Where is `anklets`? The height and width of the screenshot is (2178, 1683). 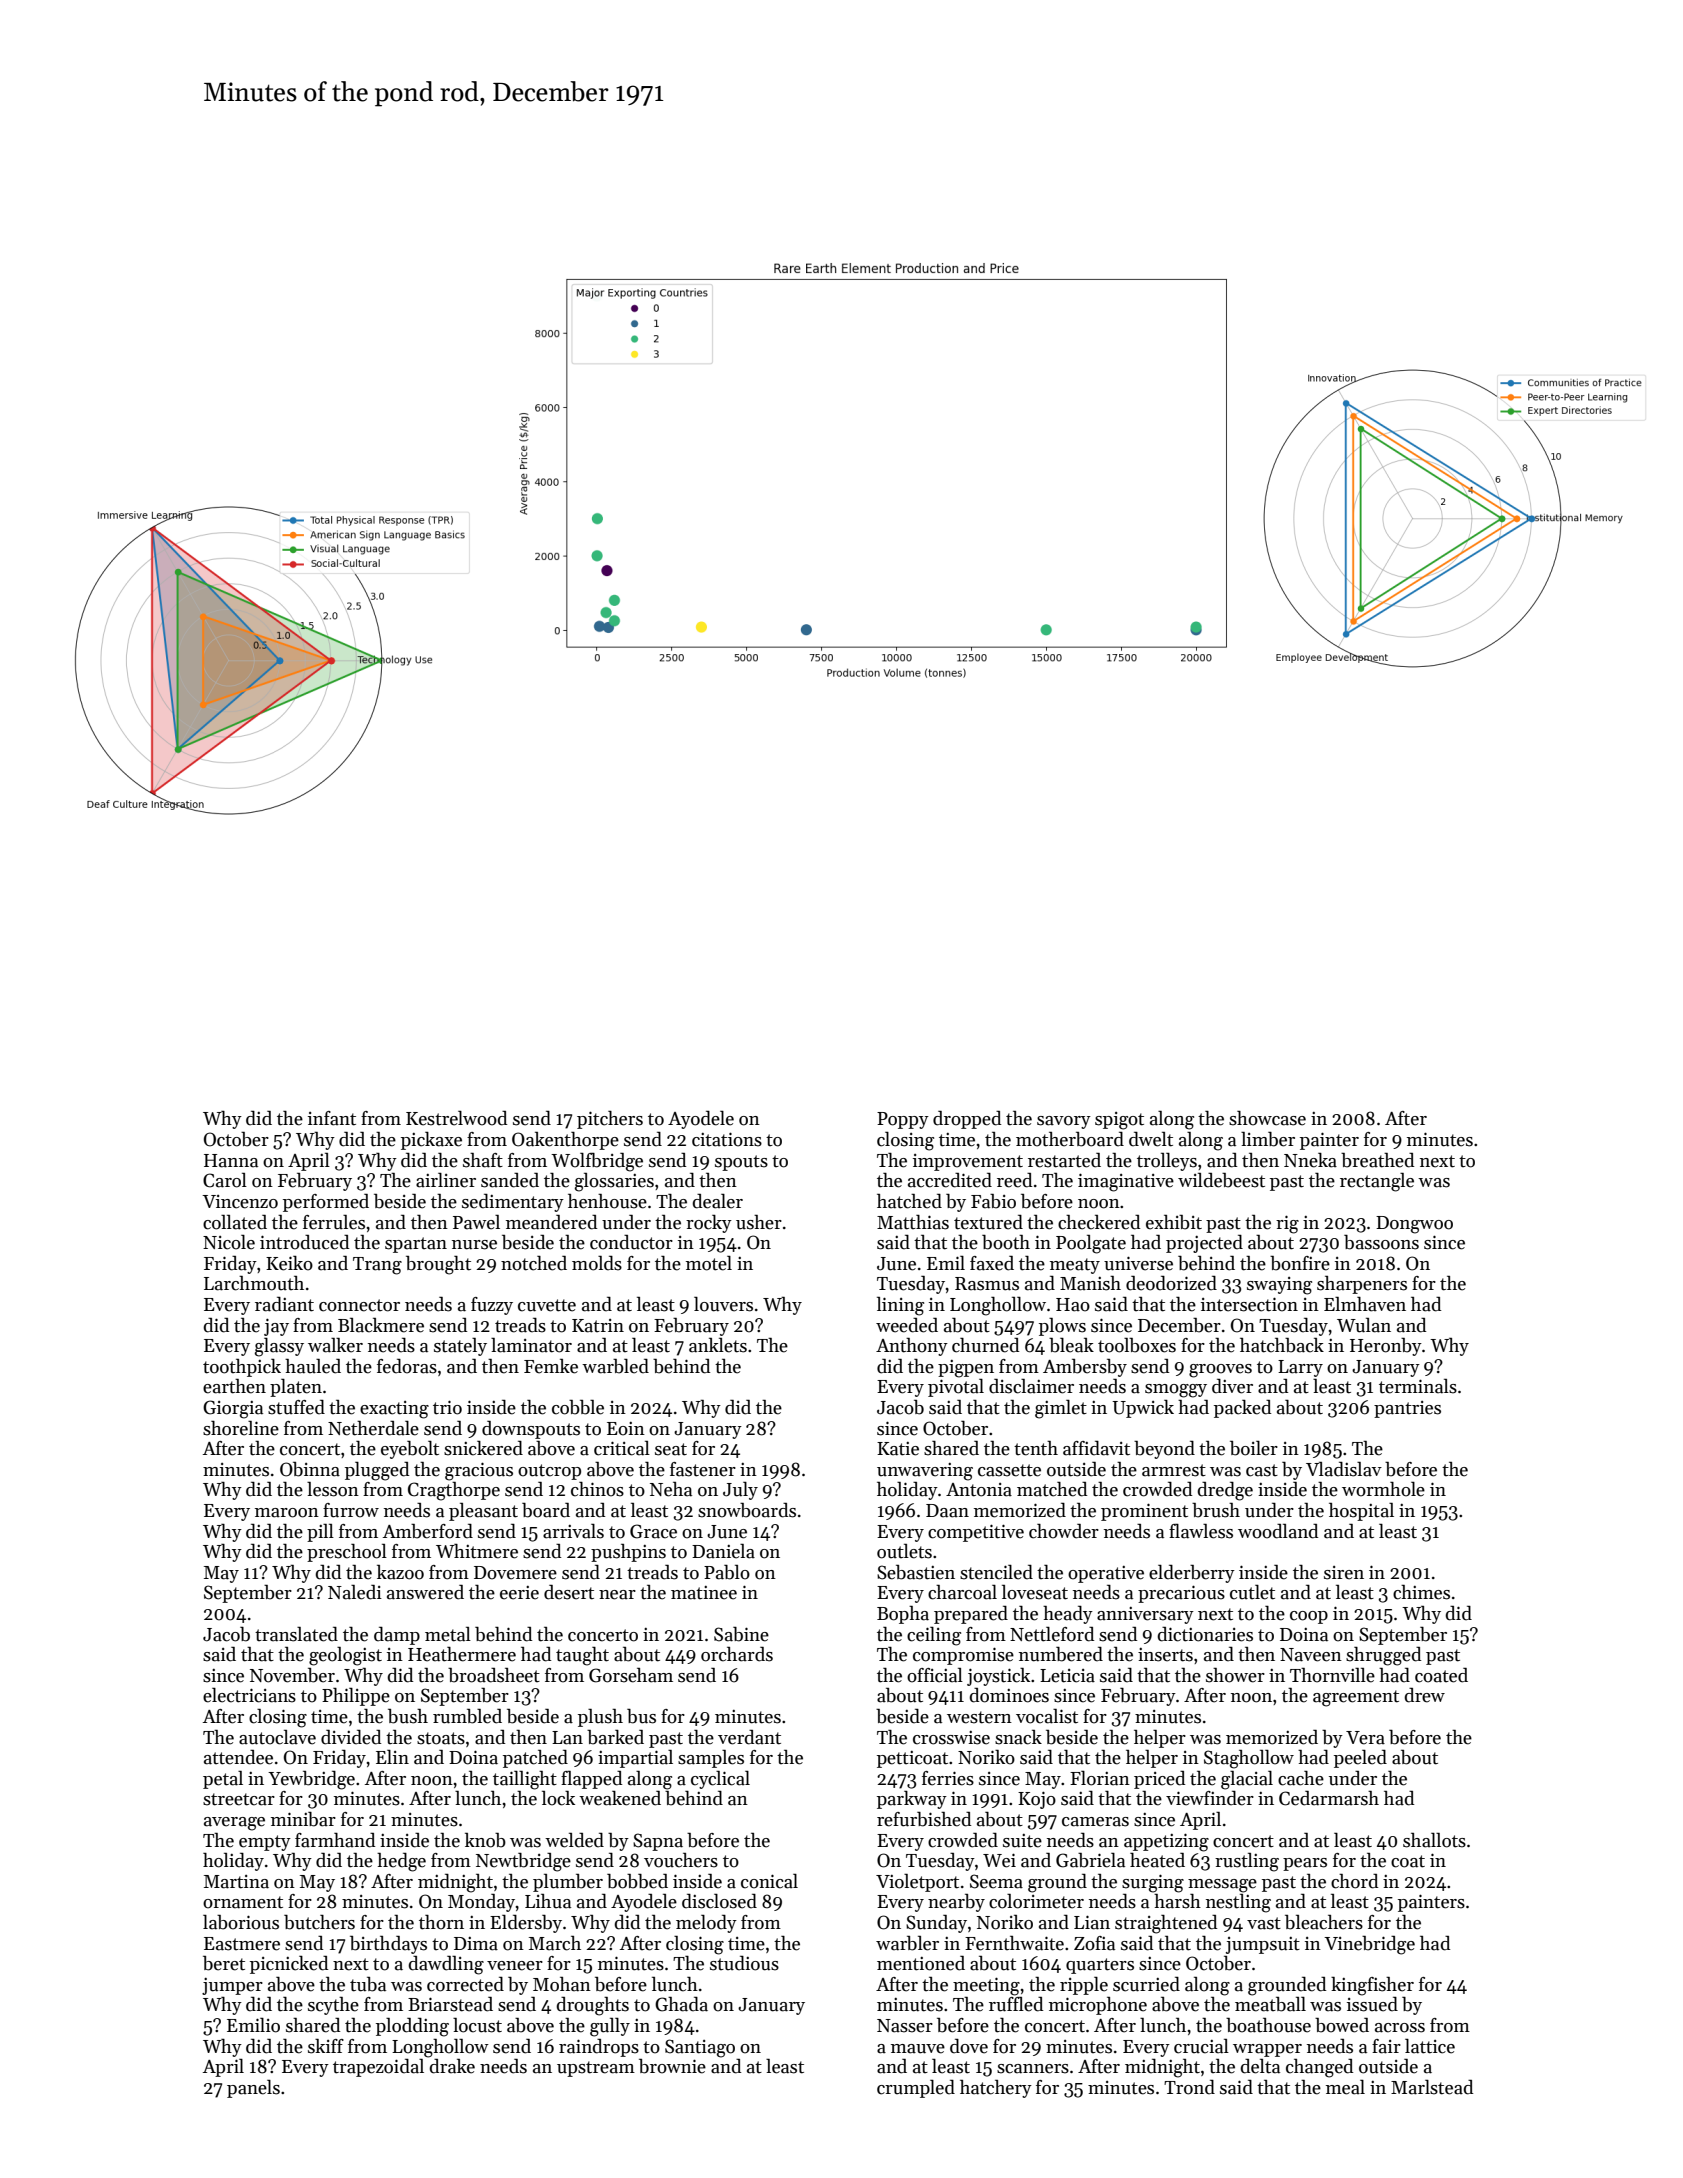
anklets is located at coordinates (718, 1345).
